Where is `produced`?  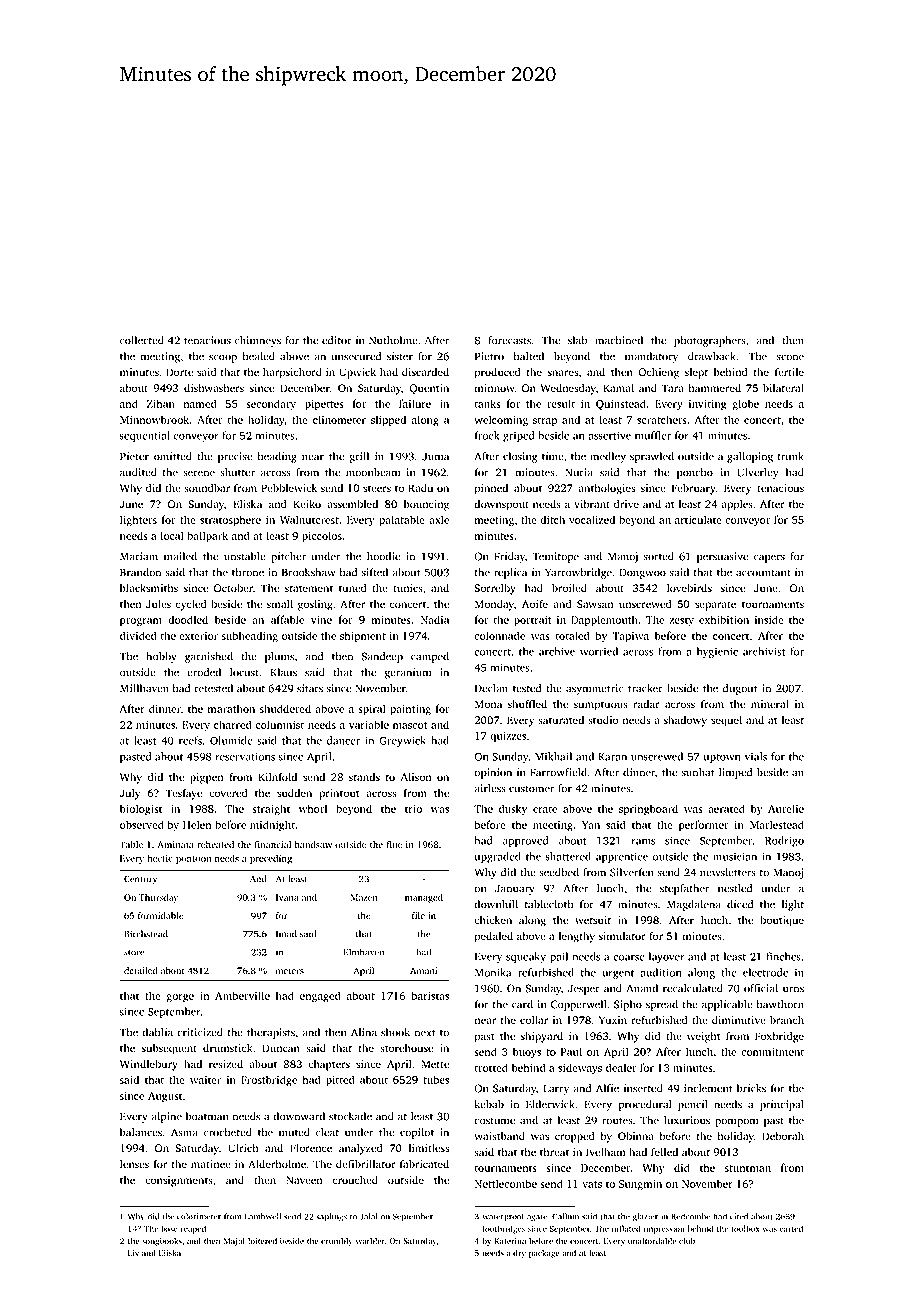
produced is located at coordinates (497, 373).
